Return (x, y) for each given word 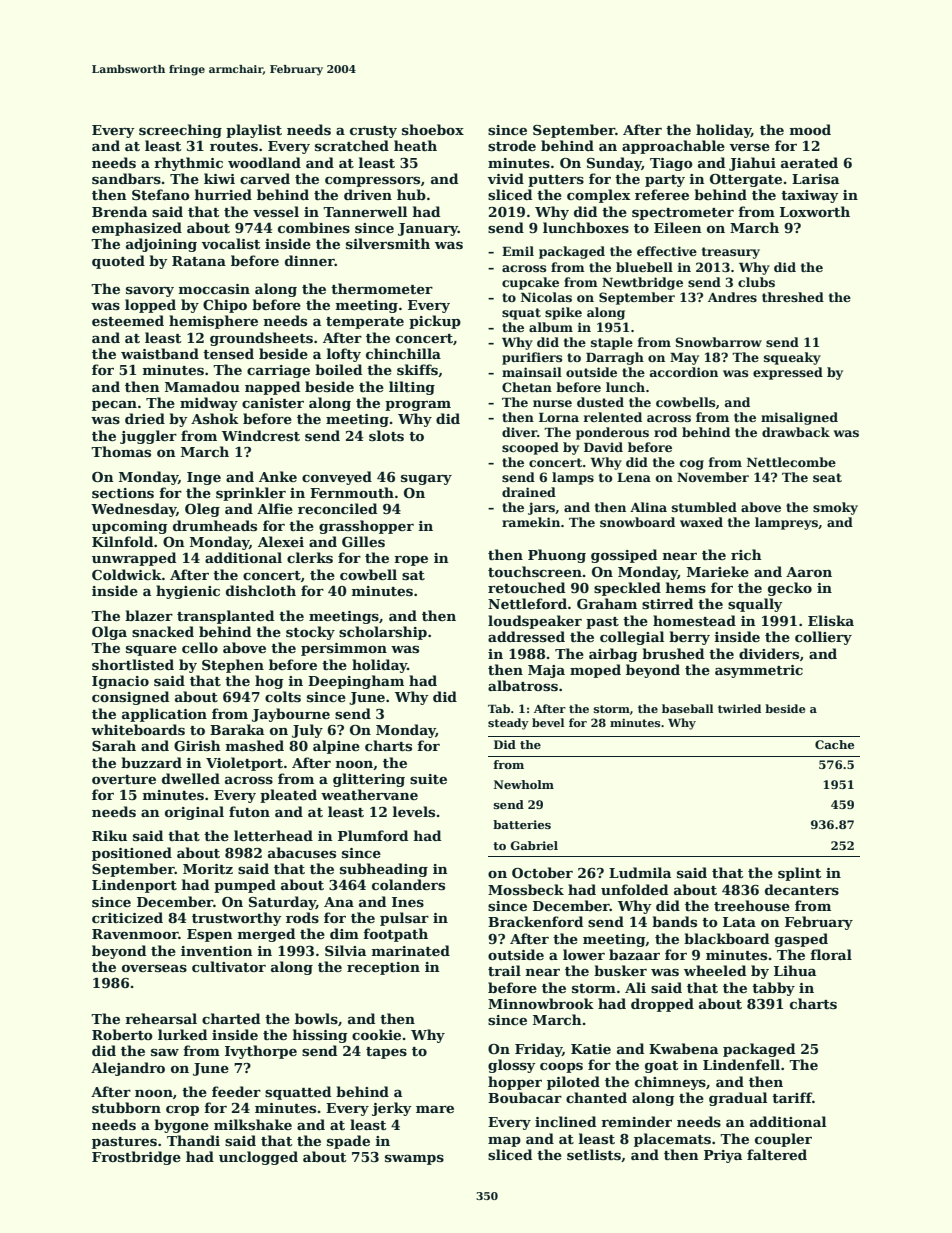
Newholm (524, 784)
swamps (414, 1160)
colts (283, 696)
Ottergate (746, 180)
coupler (783, 1140)
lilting (412, 388)
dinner (310, 260)
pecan (114, 406)
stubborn (126, 1107)
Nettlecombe (791, 462)
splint (799, 874)
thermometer (382, 288)
